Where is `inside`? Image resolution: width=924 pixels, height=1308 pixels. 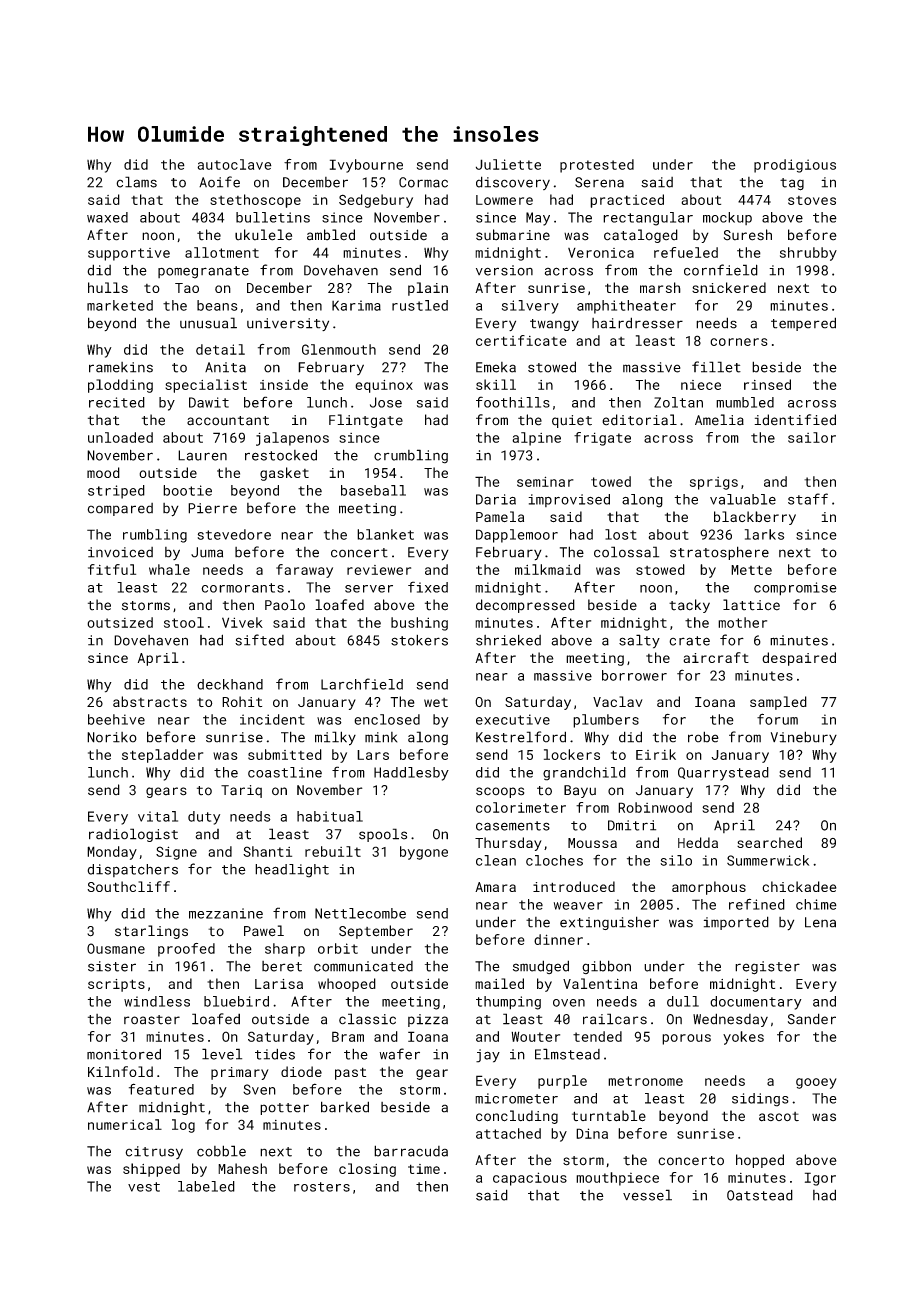 inside is located at coordinates (284, 384).
